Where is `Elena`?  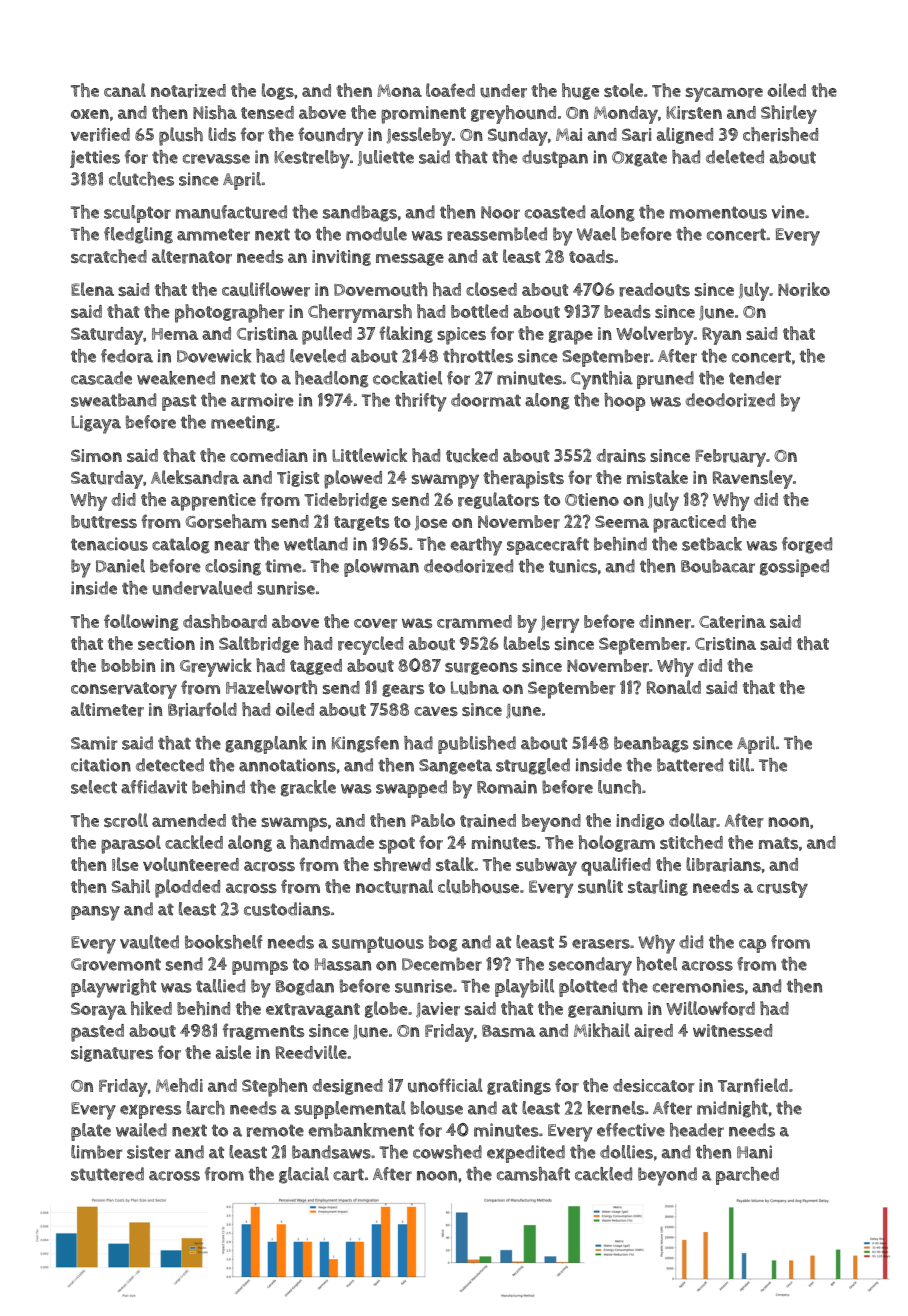
Elena is located at coordinates (92, 289).
